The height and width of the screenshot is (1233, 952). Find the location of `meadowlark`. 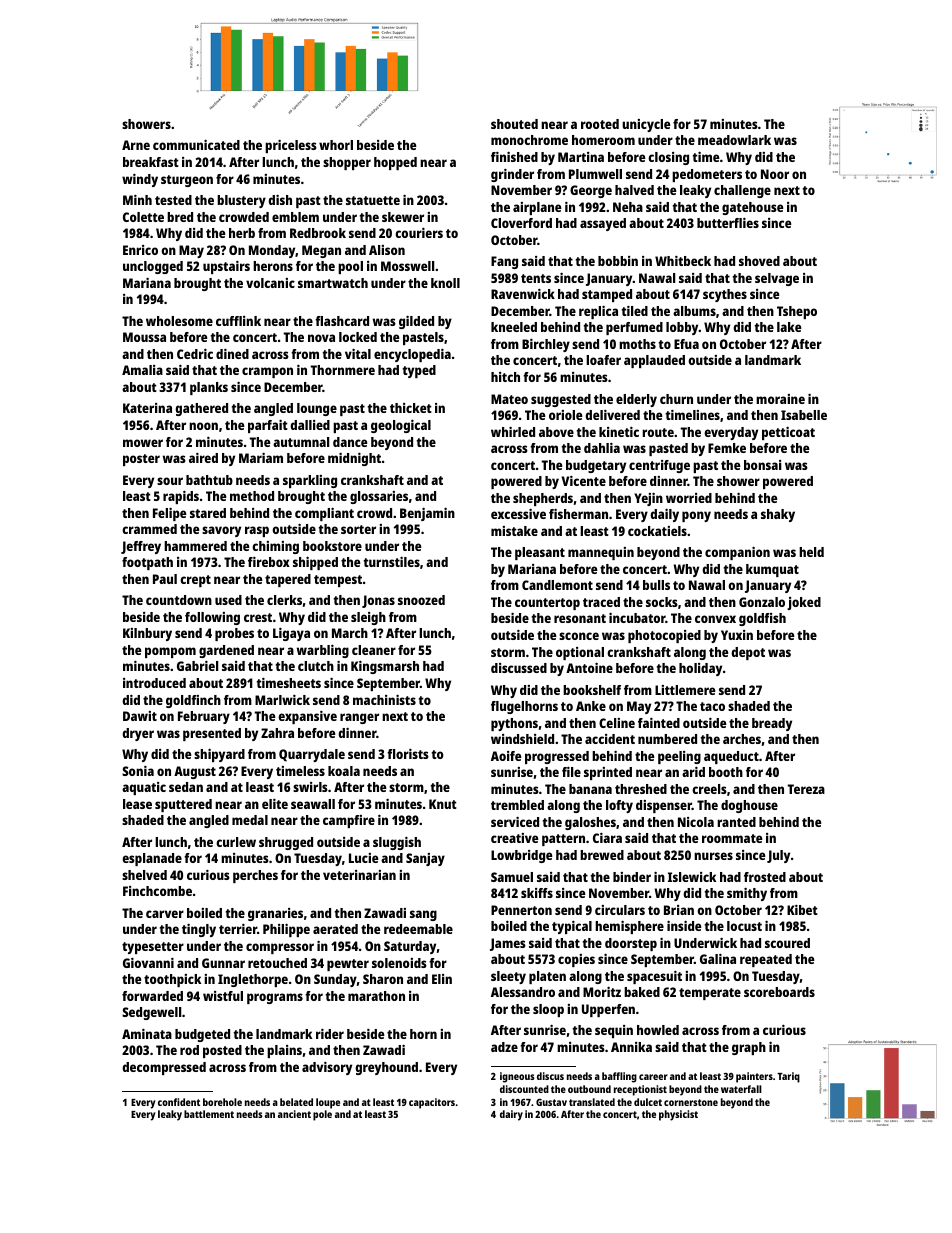

meadowlark is located at coordinates (734, 140).
